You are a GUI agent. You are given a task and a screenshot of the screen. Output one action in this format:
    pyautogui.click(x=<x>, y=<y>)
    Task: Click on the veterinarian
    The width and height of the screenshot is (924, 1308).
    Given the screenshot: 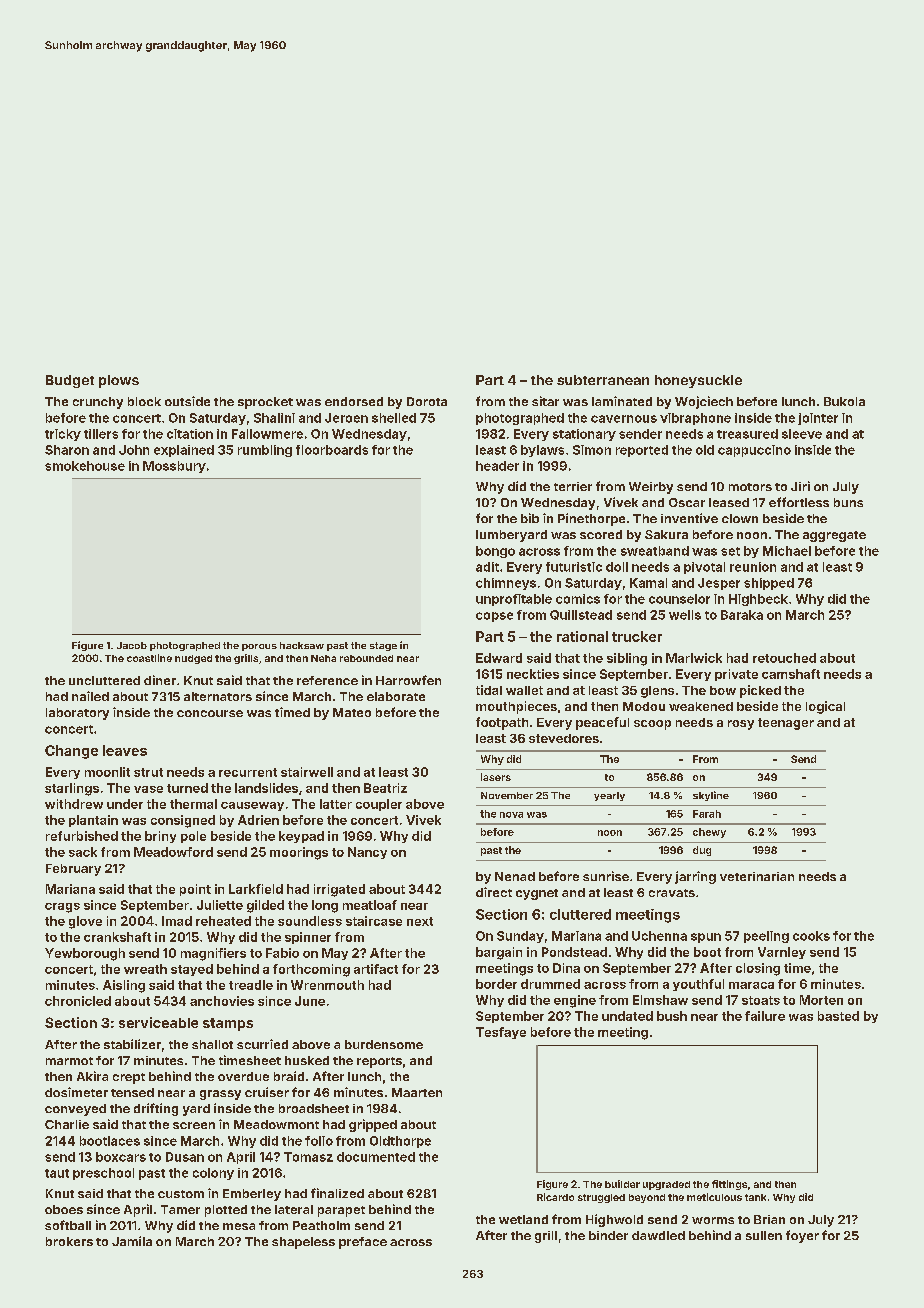 What is the action you would take?
    pyautogui.click(x=757, y=876)
